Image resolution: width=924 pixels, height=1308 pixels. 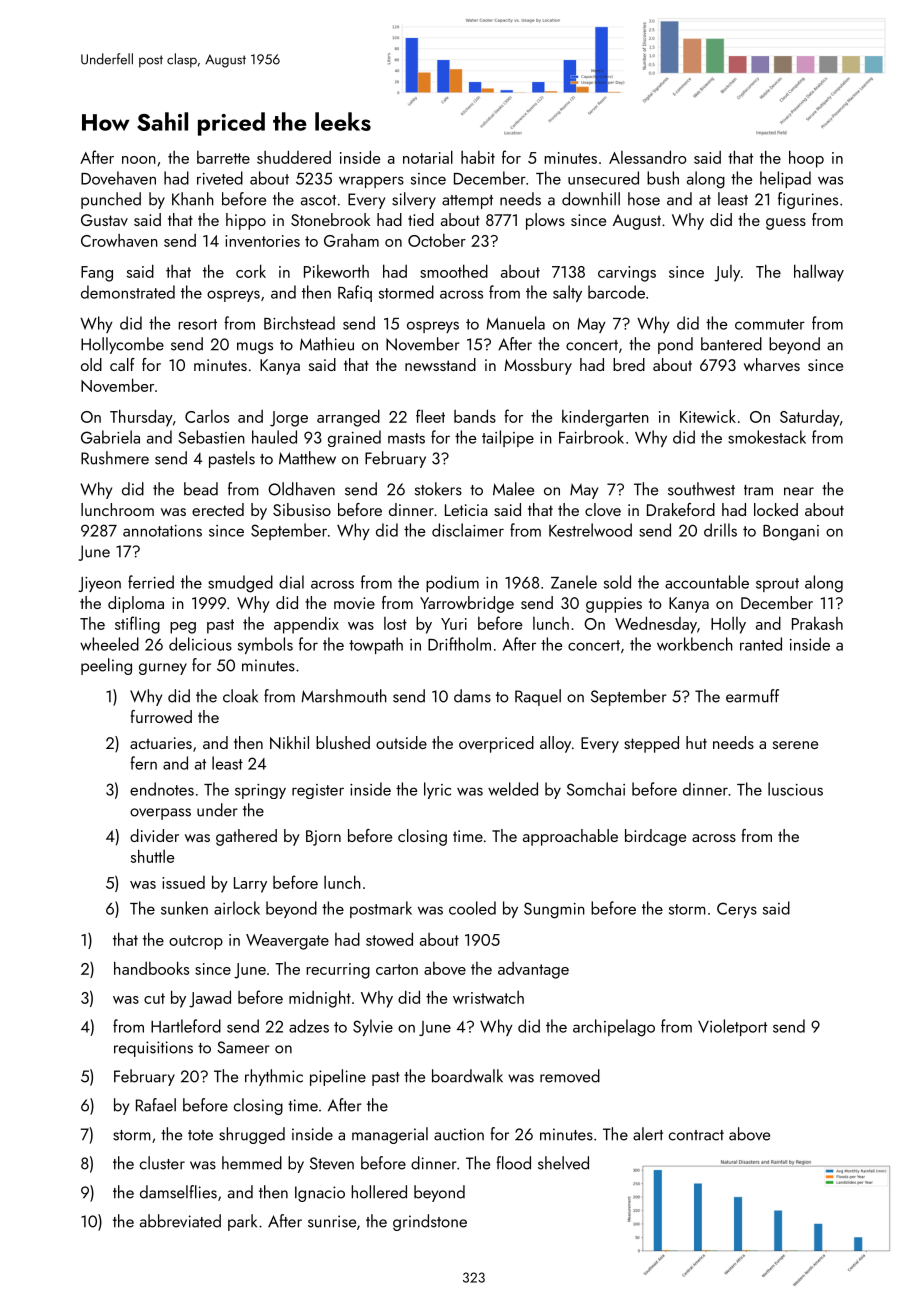 I want to click on Alessandro, so click(x=647, y=157).
